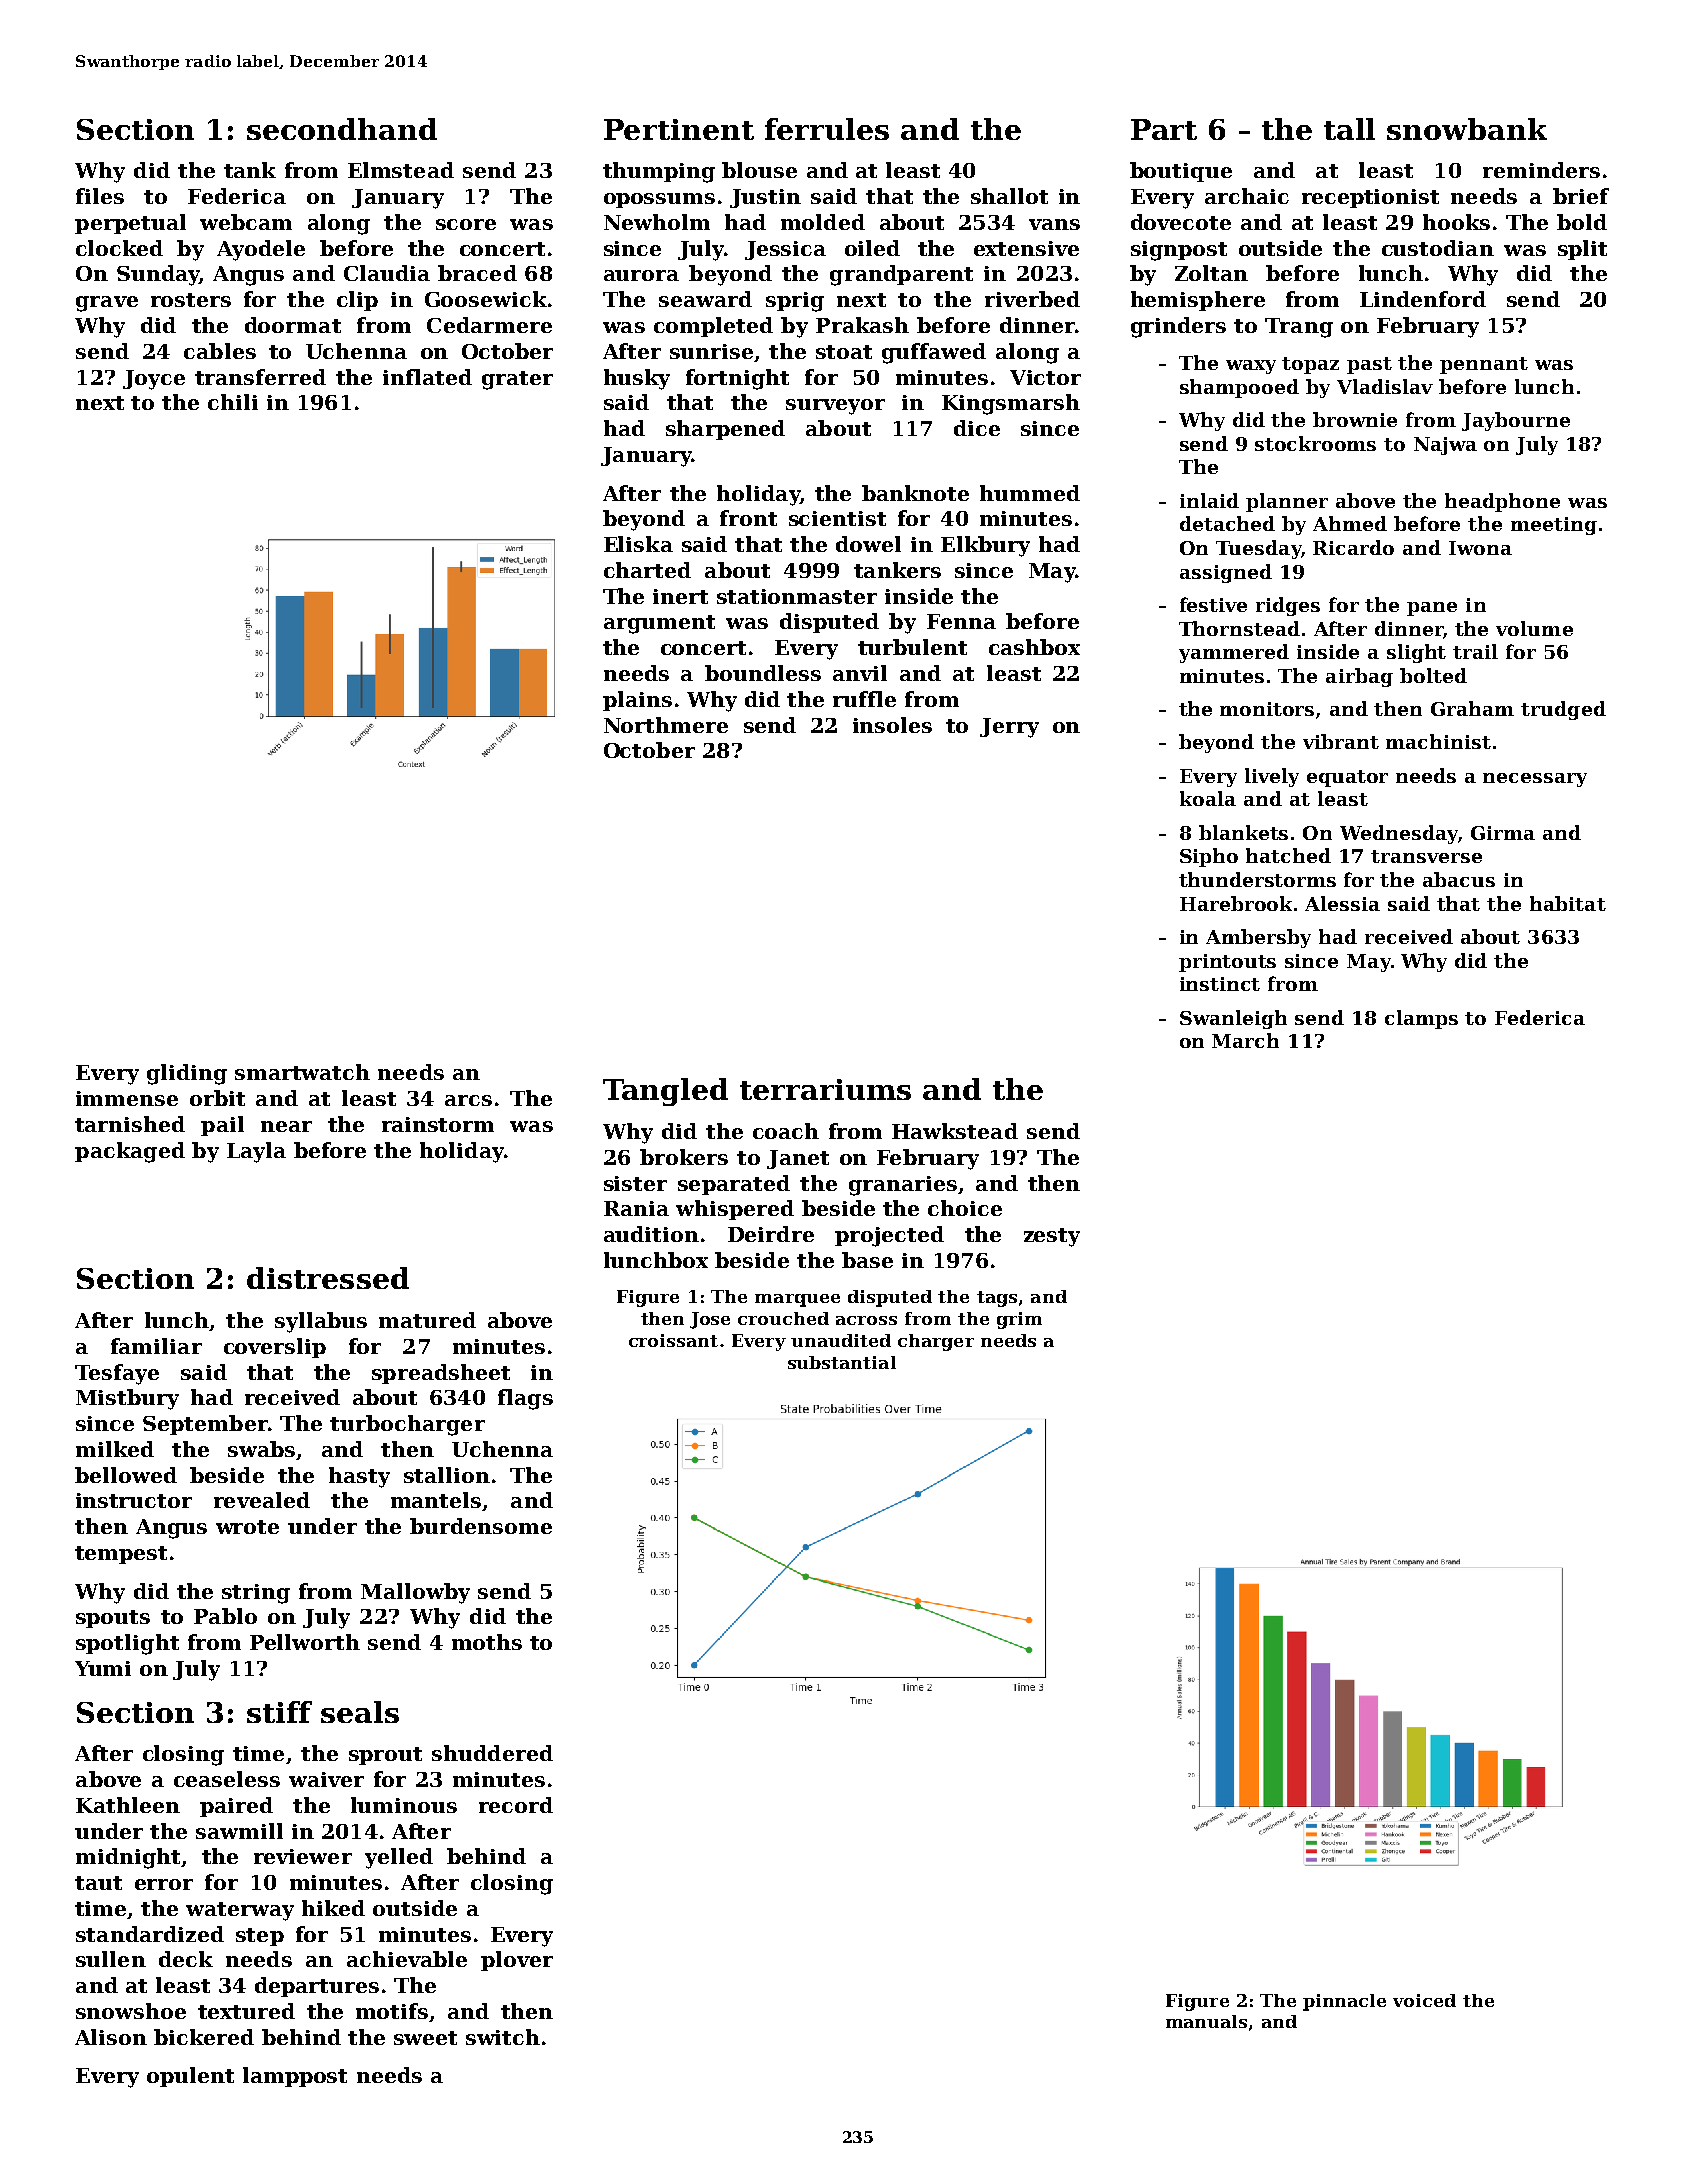 The width and height of the page is (1683, 2178). Describe the element at coordinates (827, 129) in the page. I see `ferrules` at that location.
